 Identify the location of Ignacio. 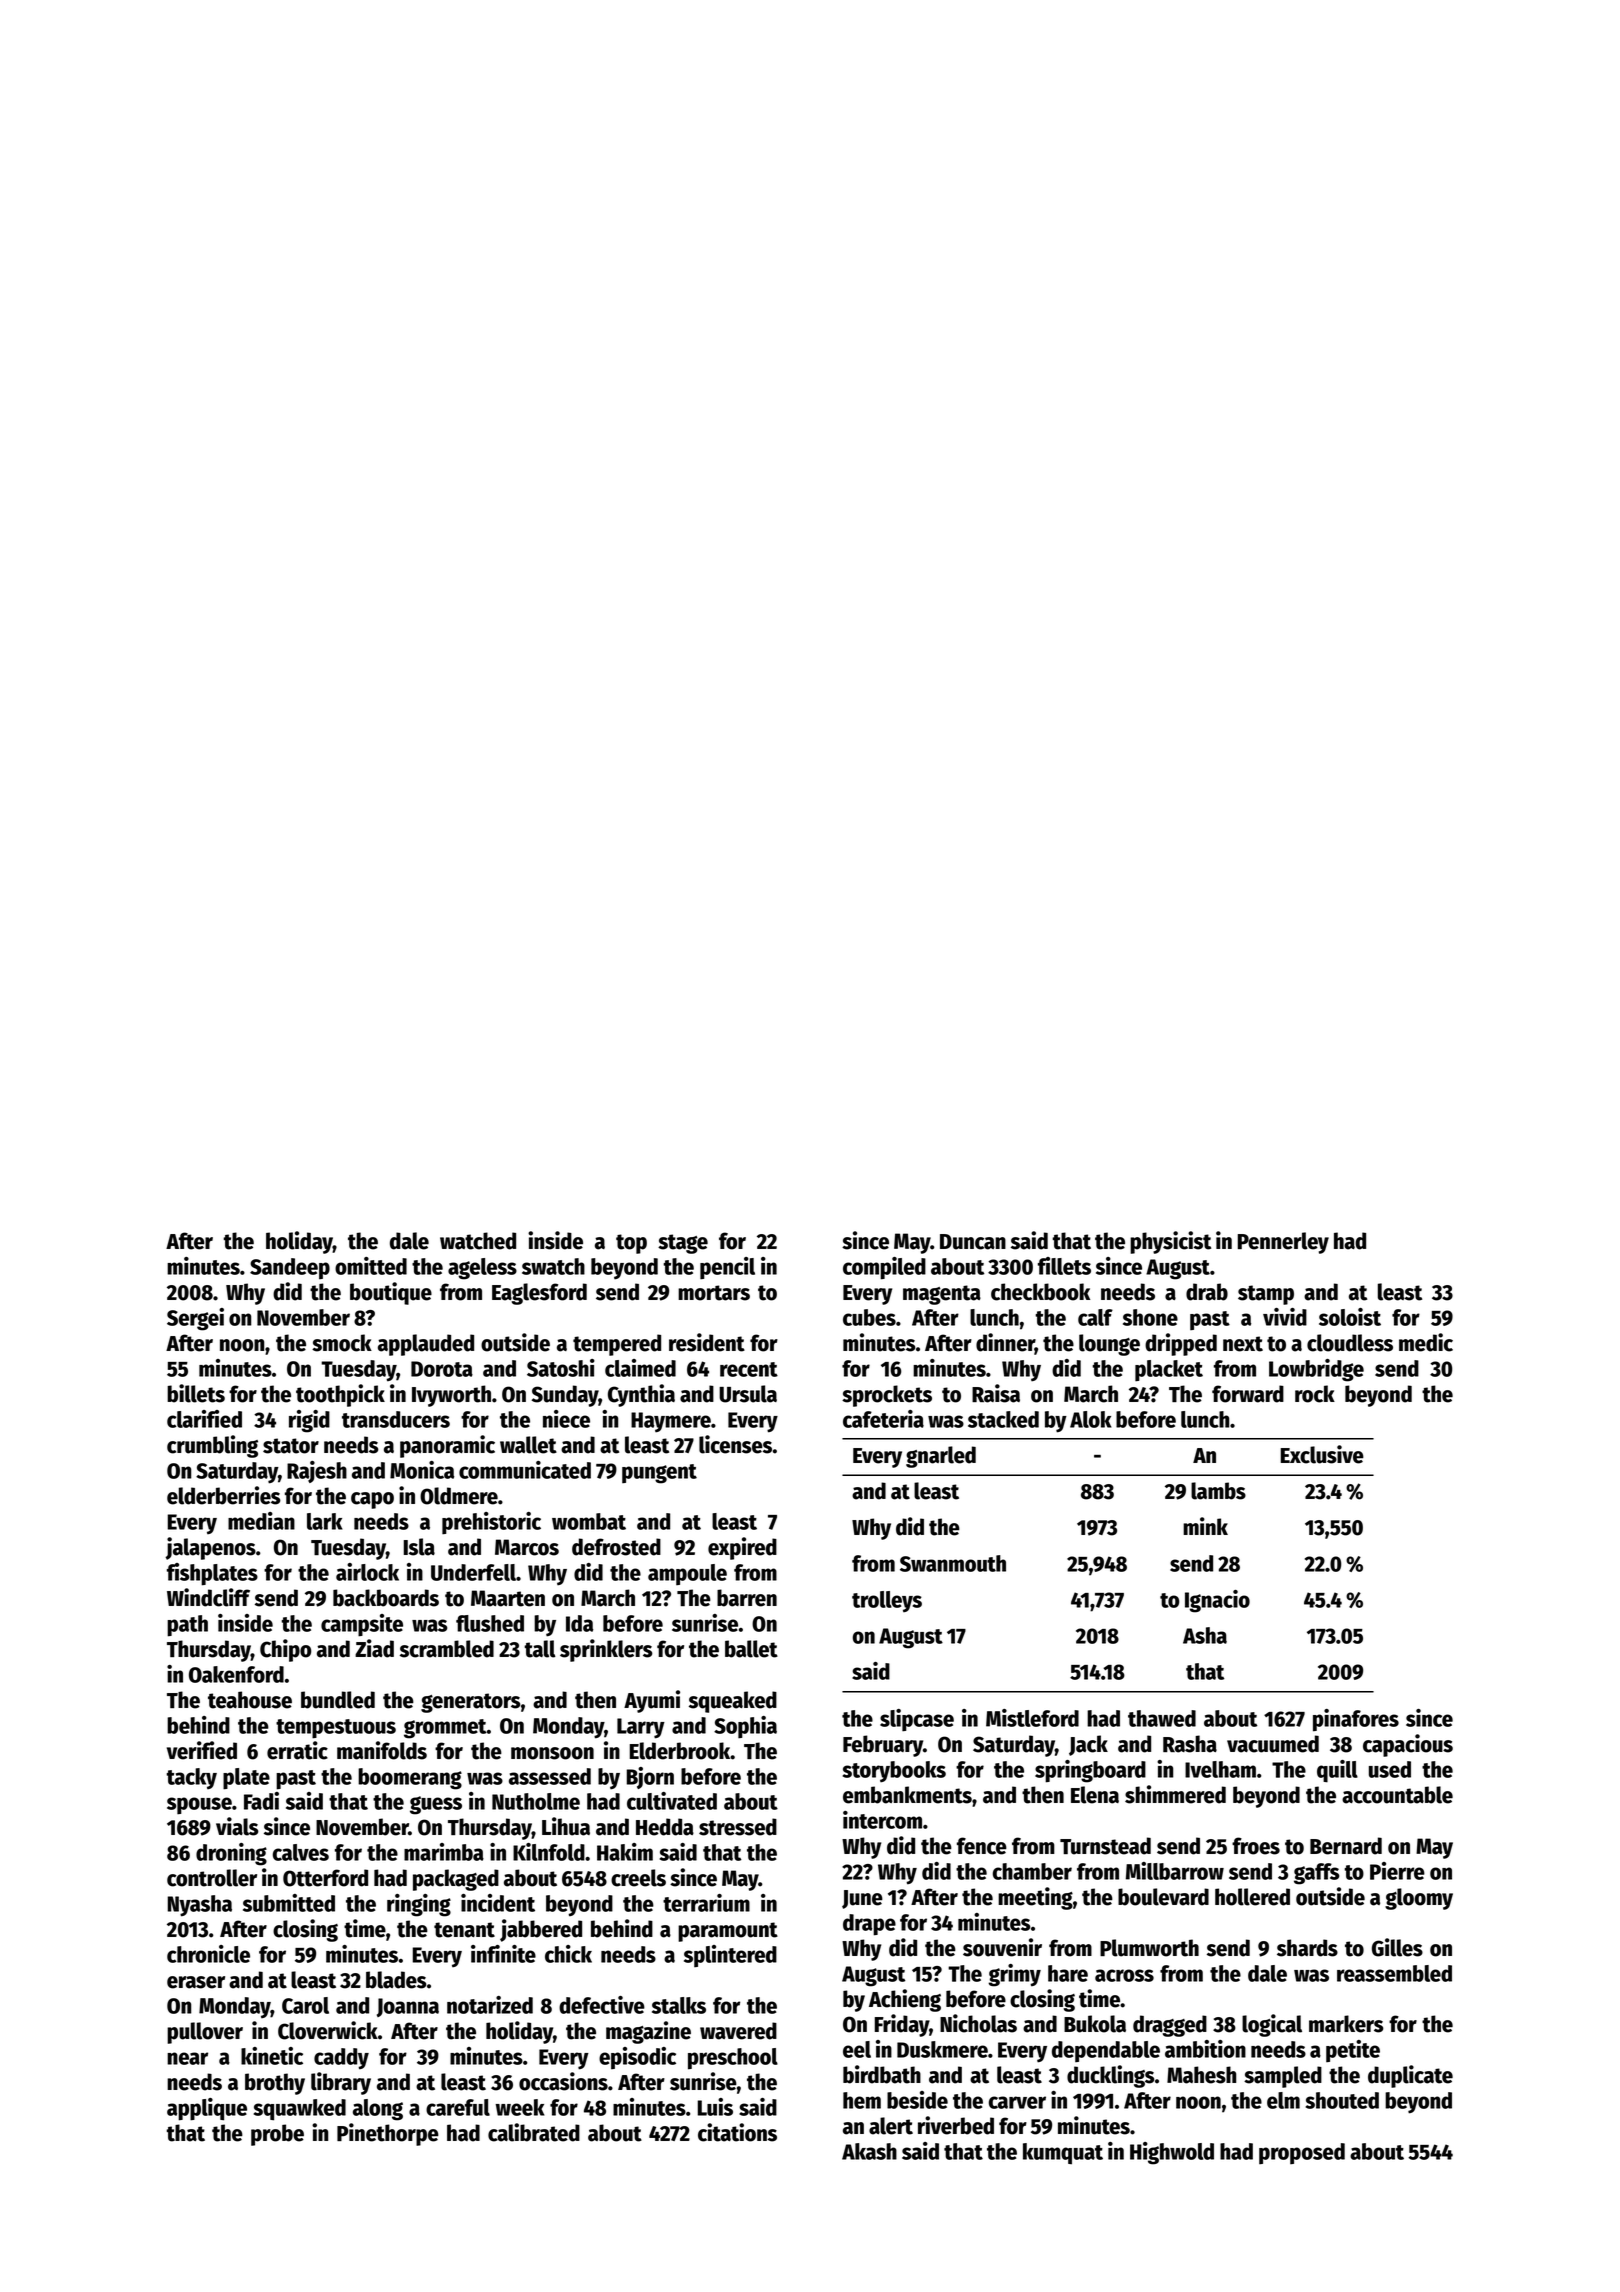
(1217, 1601).
